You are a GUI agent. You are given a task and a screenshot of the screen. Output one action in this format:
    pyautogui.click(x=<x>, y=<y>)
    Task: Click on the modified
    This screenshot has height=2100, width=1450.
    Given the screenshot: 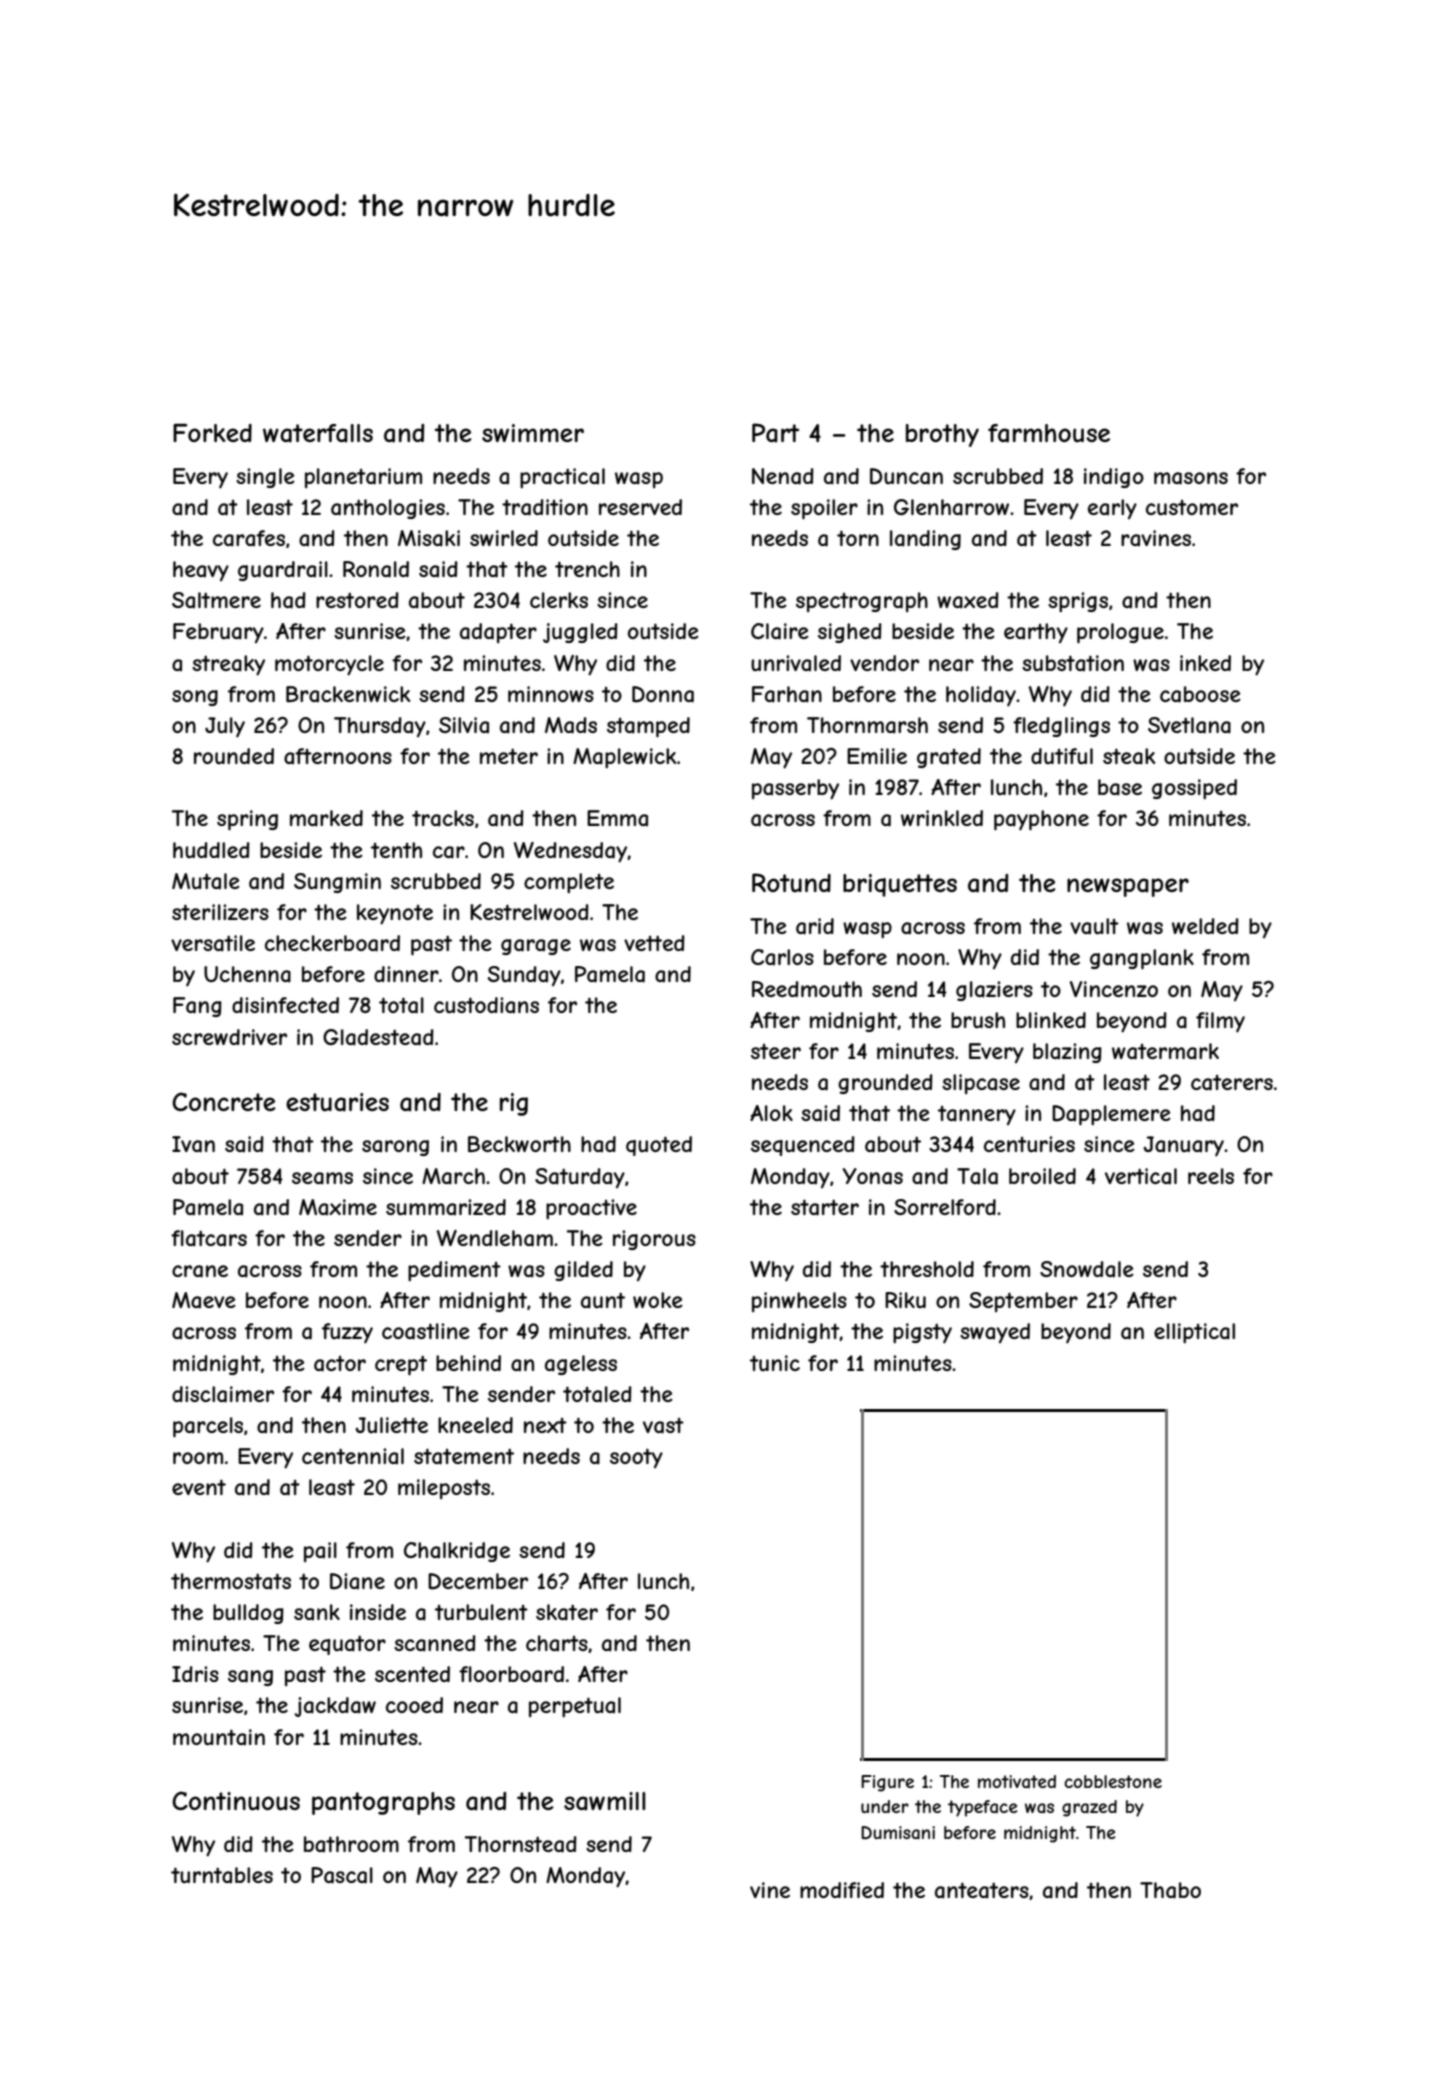 What is the action you would take?
    pyautogui.click(x=842, y=1890)
